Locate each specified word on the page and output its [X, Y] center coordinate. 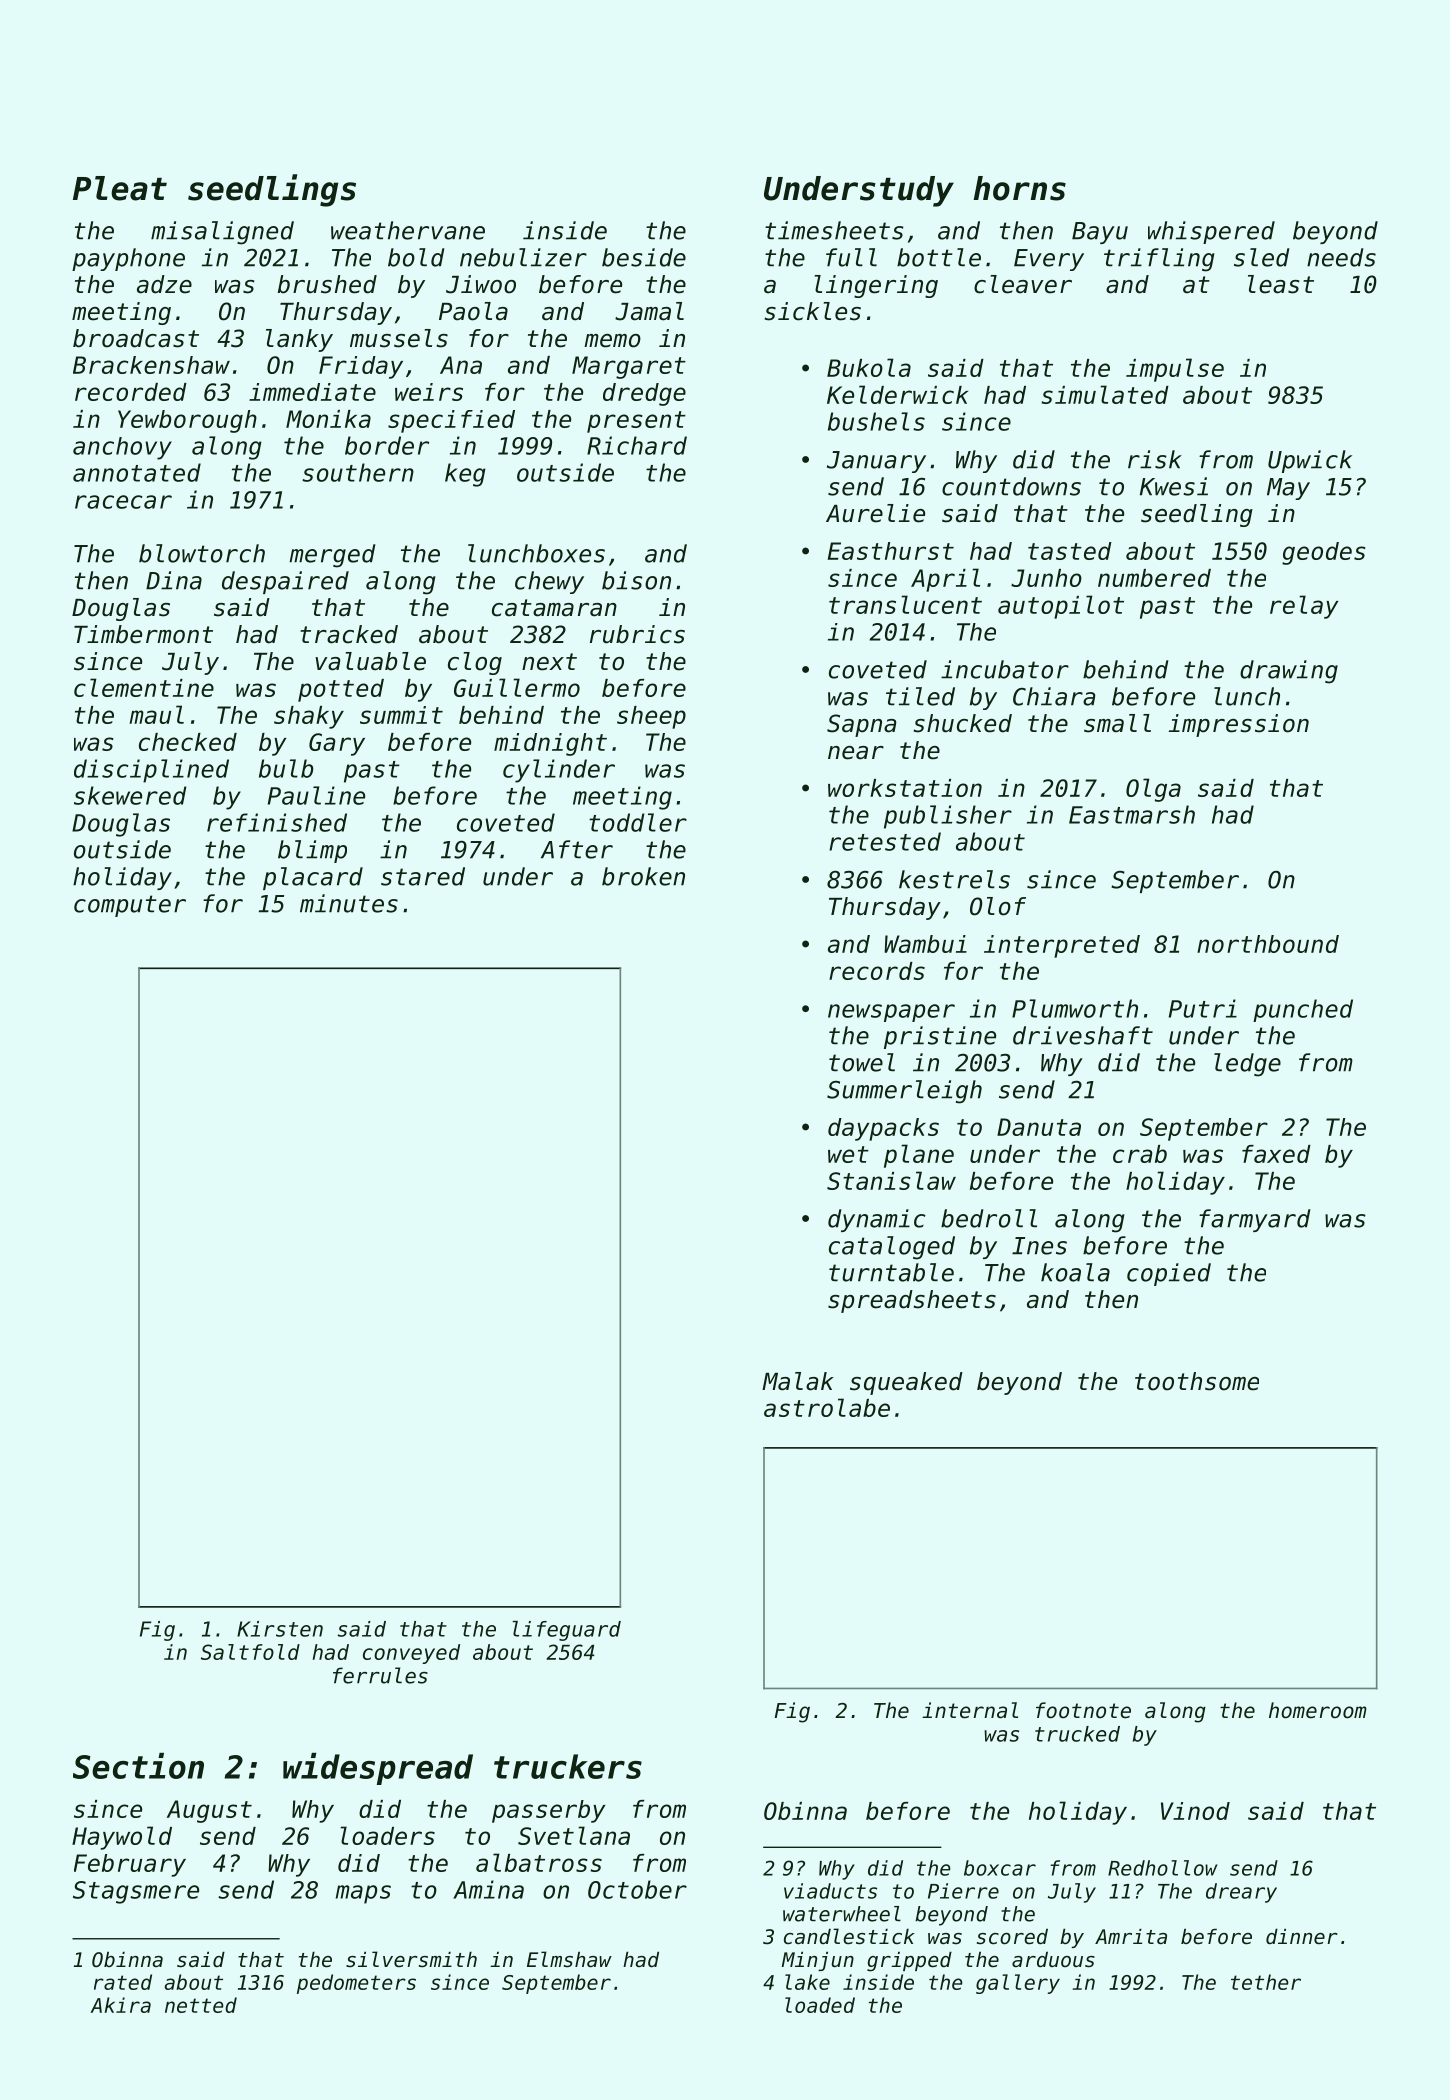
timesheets [834, 230]
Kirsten [280, 1629]
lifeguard [567, 1631]
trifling [1159, 260]
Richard [637, 445]
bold [416, 257]
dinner [1302, 1936]
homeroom [1318, 1710]
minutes [349, 903]
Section [138, 1766]
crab [1140, 1154]
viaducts [830, 1891]
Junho [1046, 578]
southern [358, 472]
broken [643, 876]
